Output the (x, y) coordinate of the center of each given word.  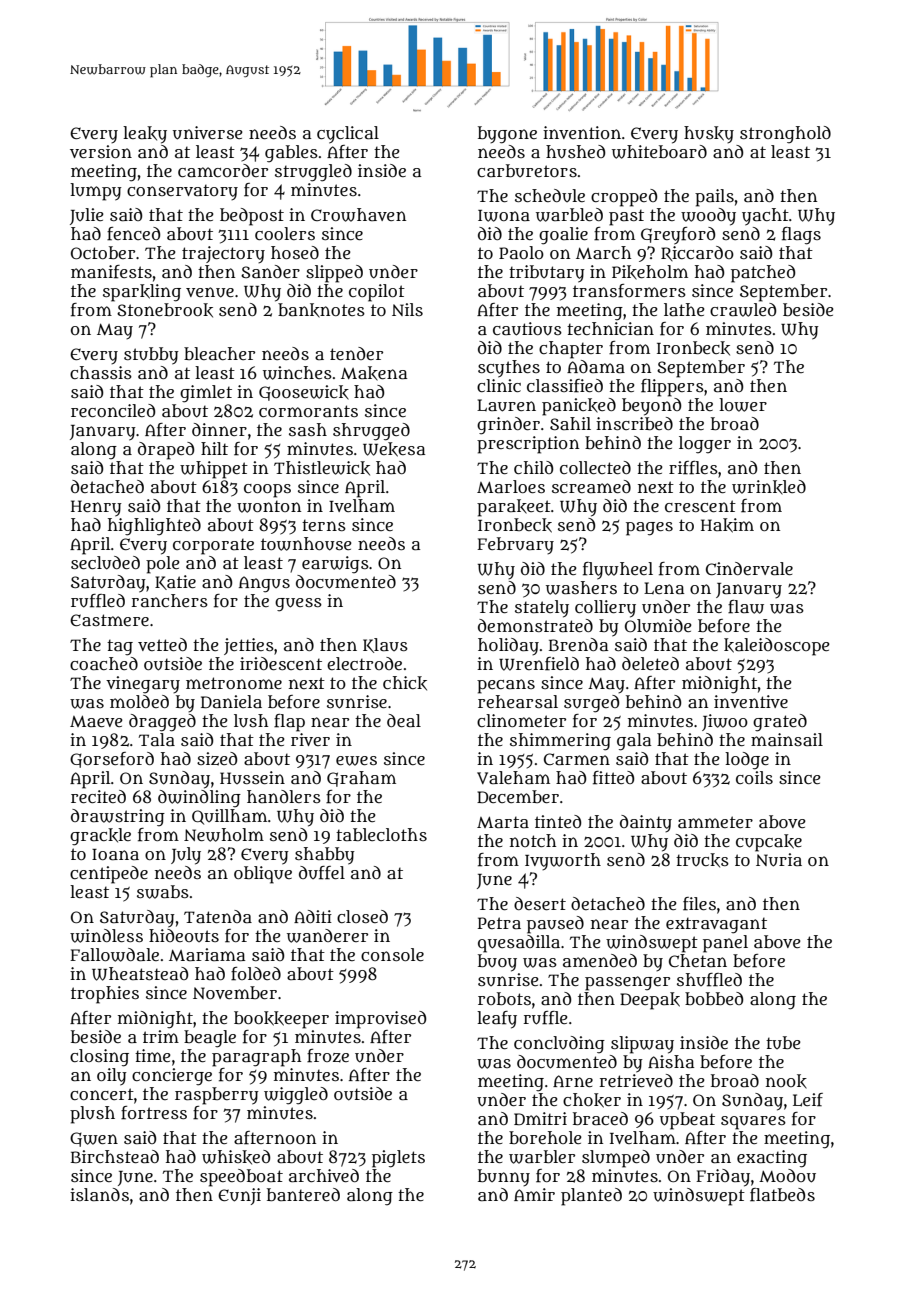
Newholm (224, 835)
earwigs (335, 565)
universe (208, 133)
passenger (627, 983)
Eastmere (109, 620)
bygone (507, 135)
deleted (650, 663)
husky (709, 134)
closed (362, 916)
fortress (154, 1113)
